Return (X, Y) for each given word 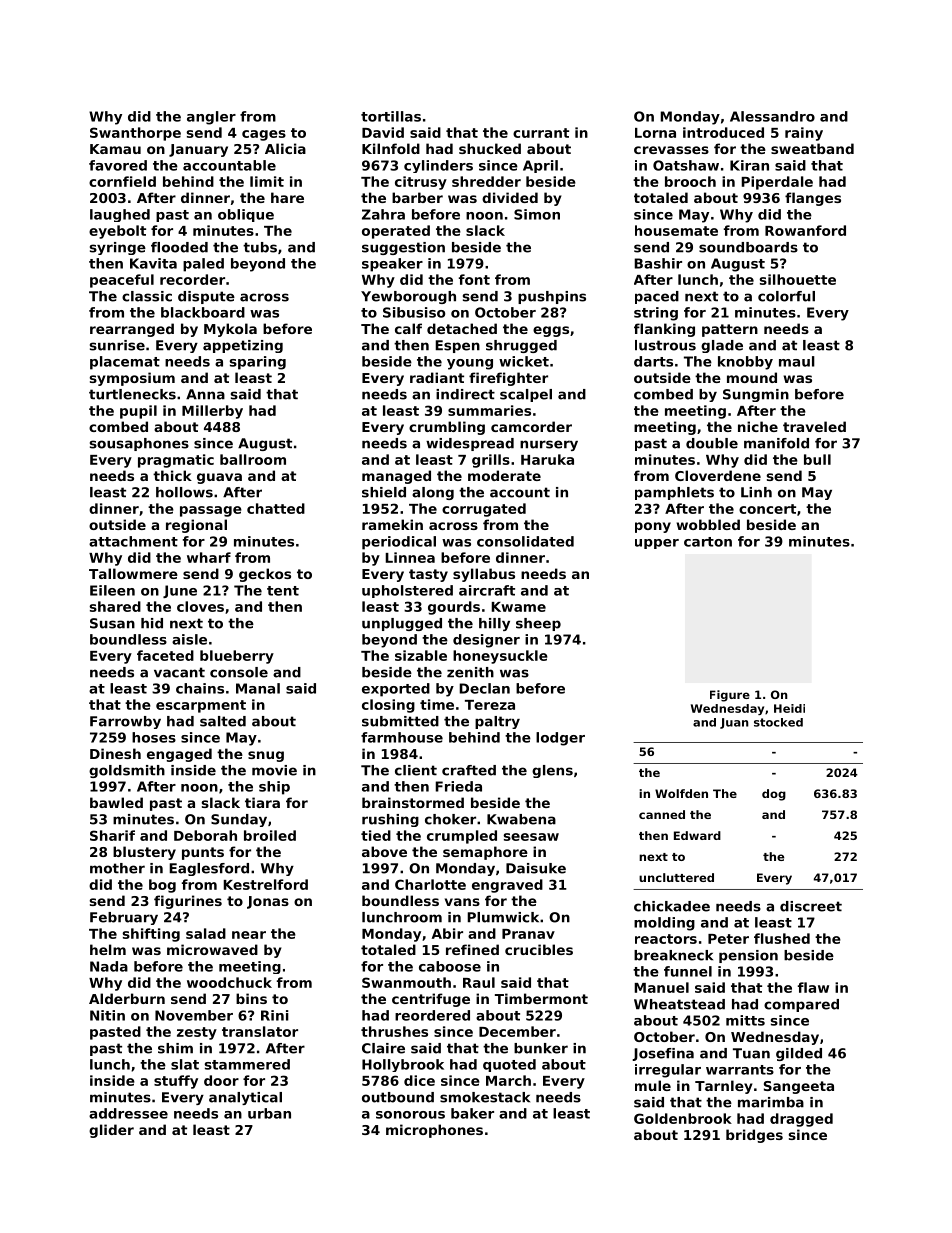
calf (408, 328)
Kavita (153, 263)
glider (111, 1131)
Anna (205, 394)
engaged (179, 755)
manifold (776, 443)
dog (774, 795)
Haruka (547, 459)
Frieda (458, 786)
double (712, 443)
